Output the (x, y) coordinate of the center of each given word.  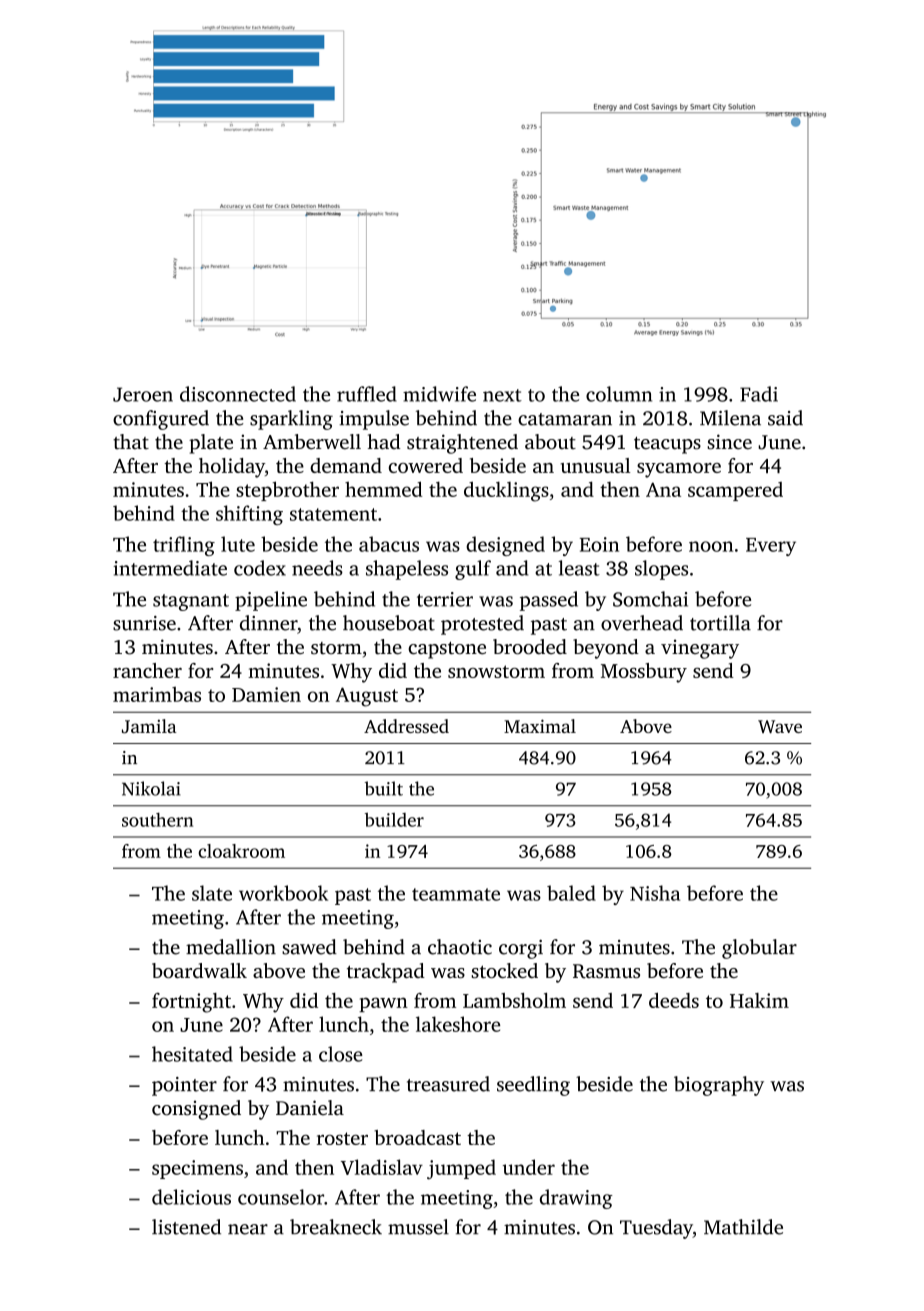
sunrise (144, 623)
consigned (196, 1110)
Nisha (655, 893)
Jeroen (143, 394)
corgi (521, 949)
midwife (439, 394)
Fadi (759, 394)
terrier (445, 599)
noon (711, 546)
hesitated (192, 1054)
